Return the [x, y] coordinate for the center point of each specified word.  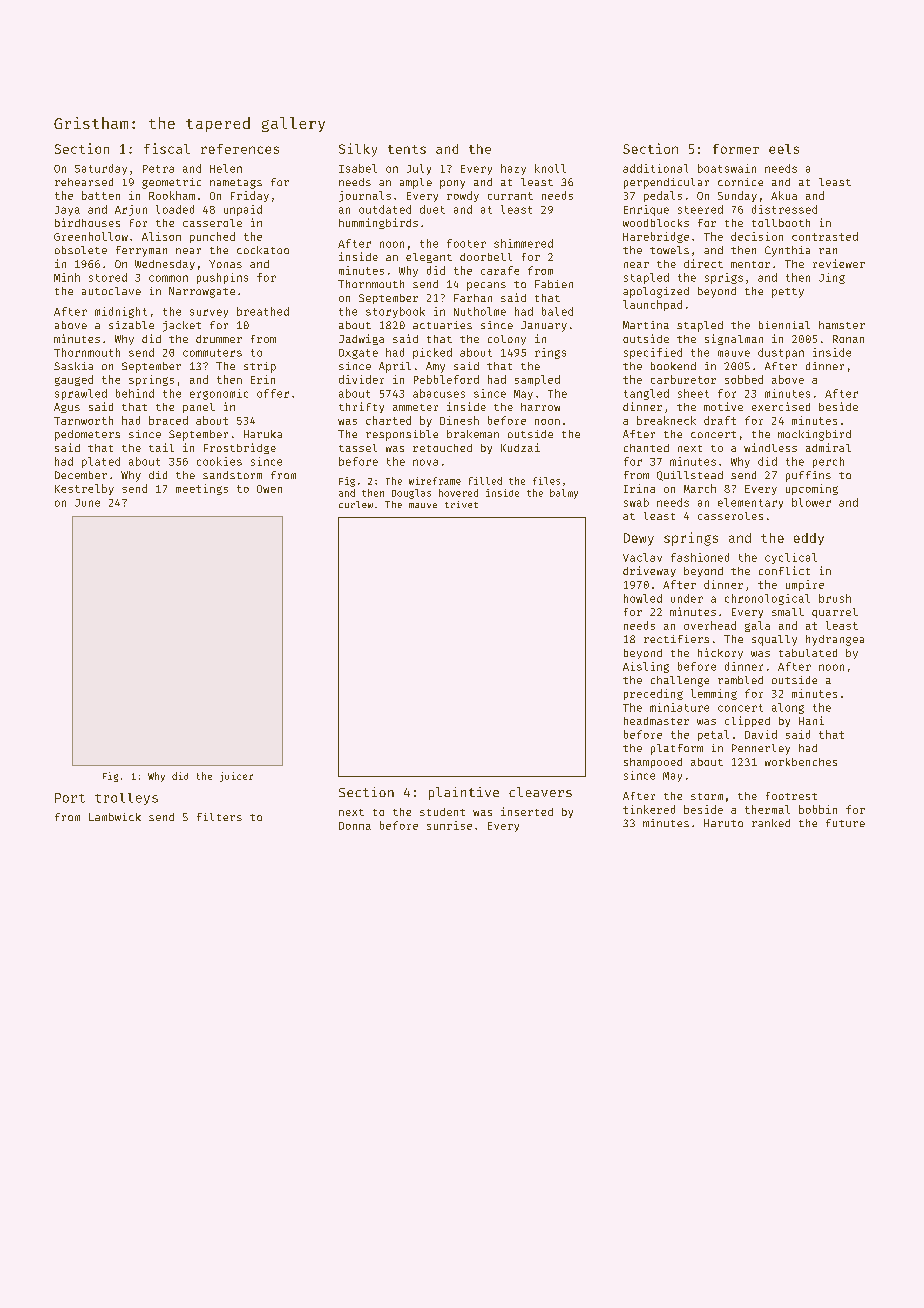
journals [365, 196]
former [736, 149]
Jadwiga [361, 339]
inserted [527, 811]
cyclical [791, 558]
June [87, 503]
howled [643, 598]
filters [219, 817]
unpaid [243, 210]
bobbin [818, 809]
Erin [263, 379]
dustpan [781, 353]
